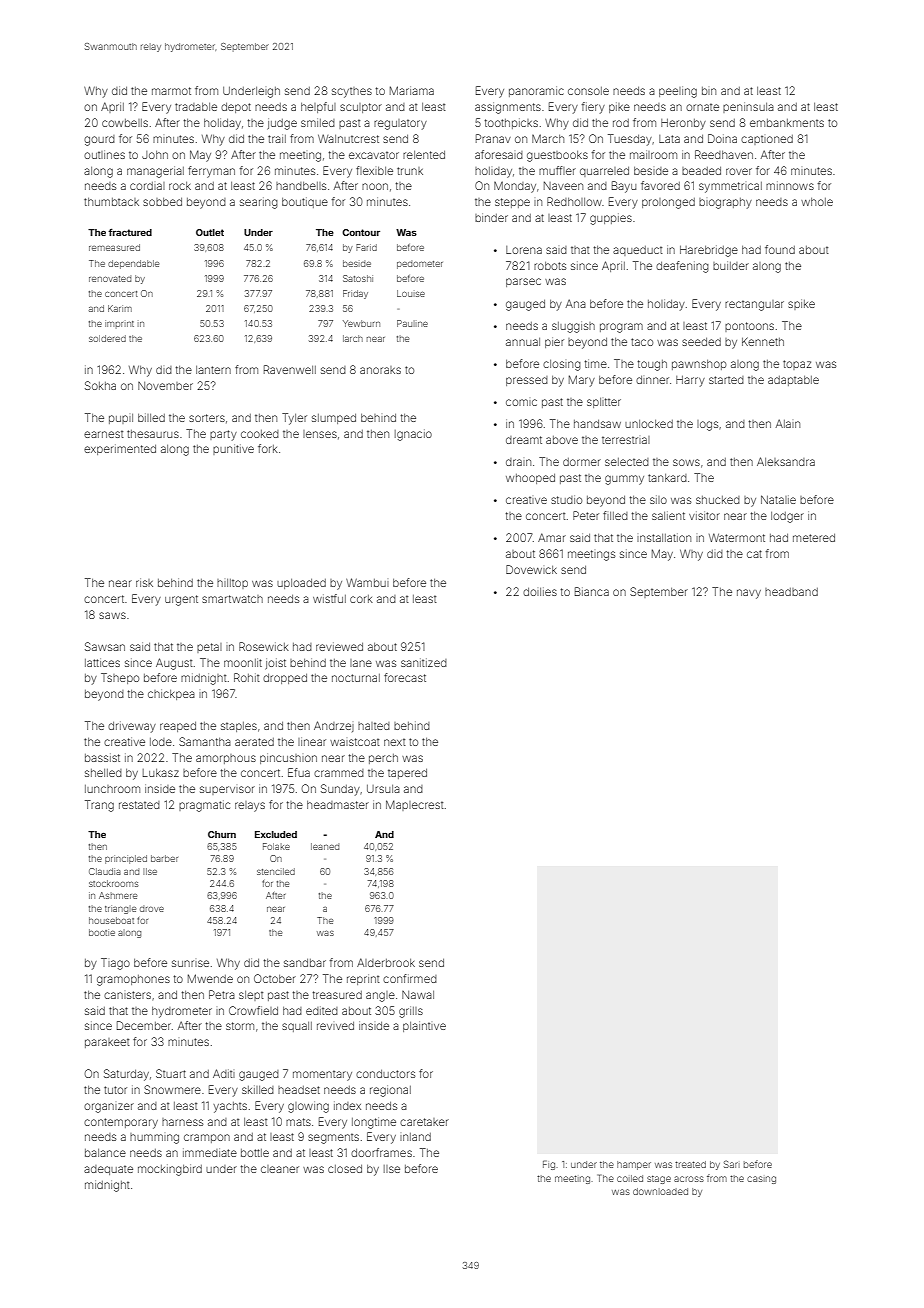  What do you see at coordinates (99, 806) in the screenshot?
I see `Trang` at bounding box center [99, 806].
